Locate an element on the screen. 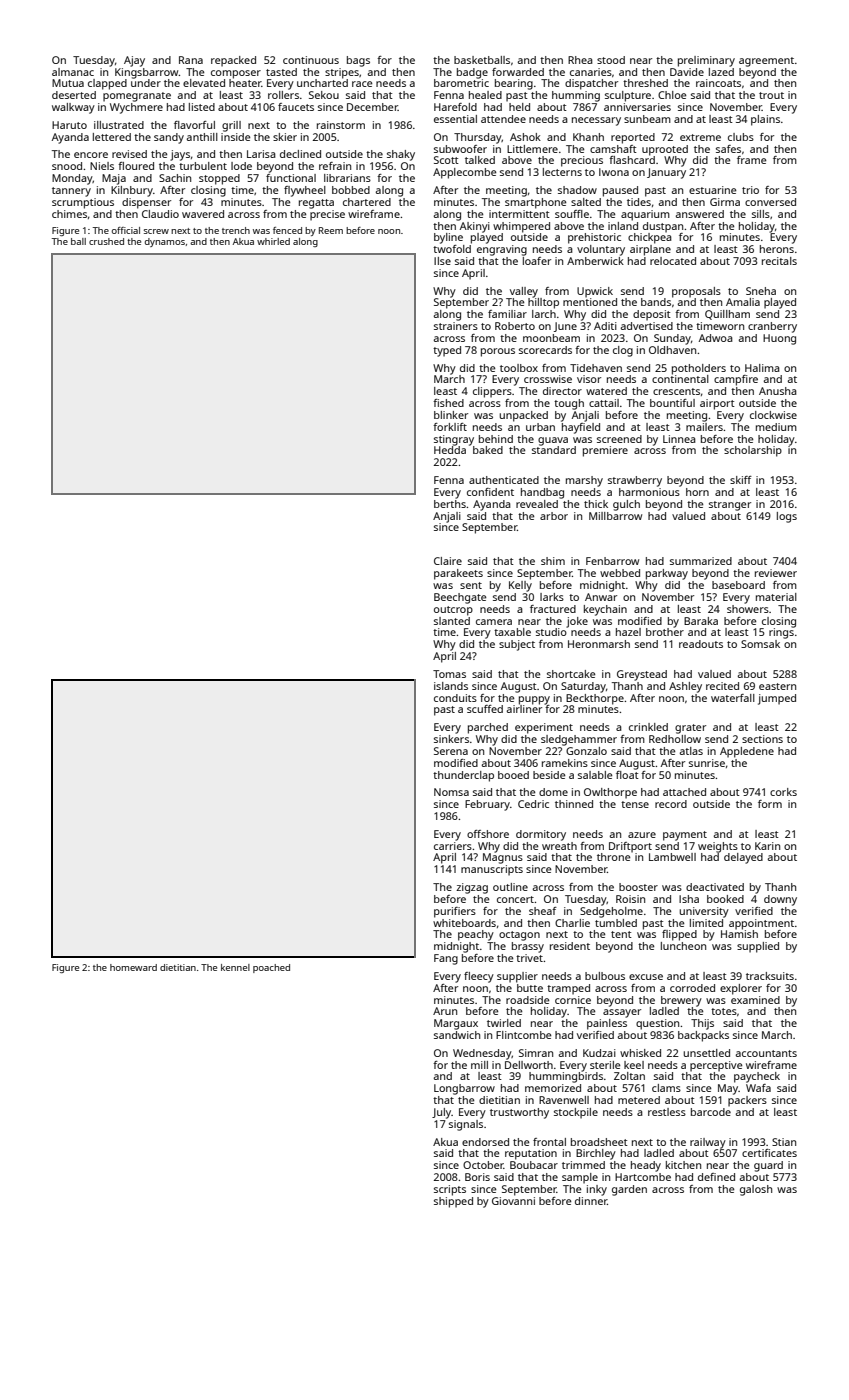  homeward is located at coordinates (133, 967).
